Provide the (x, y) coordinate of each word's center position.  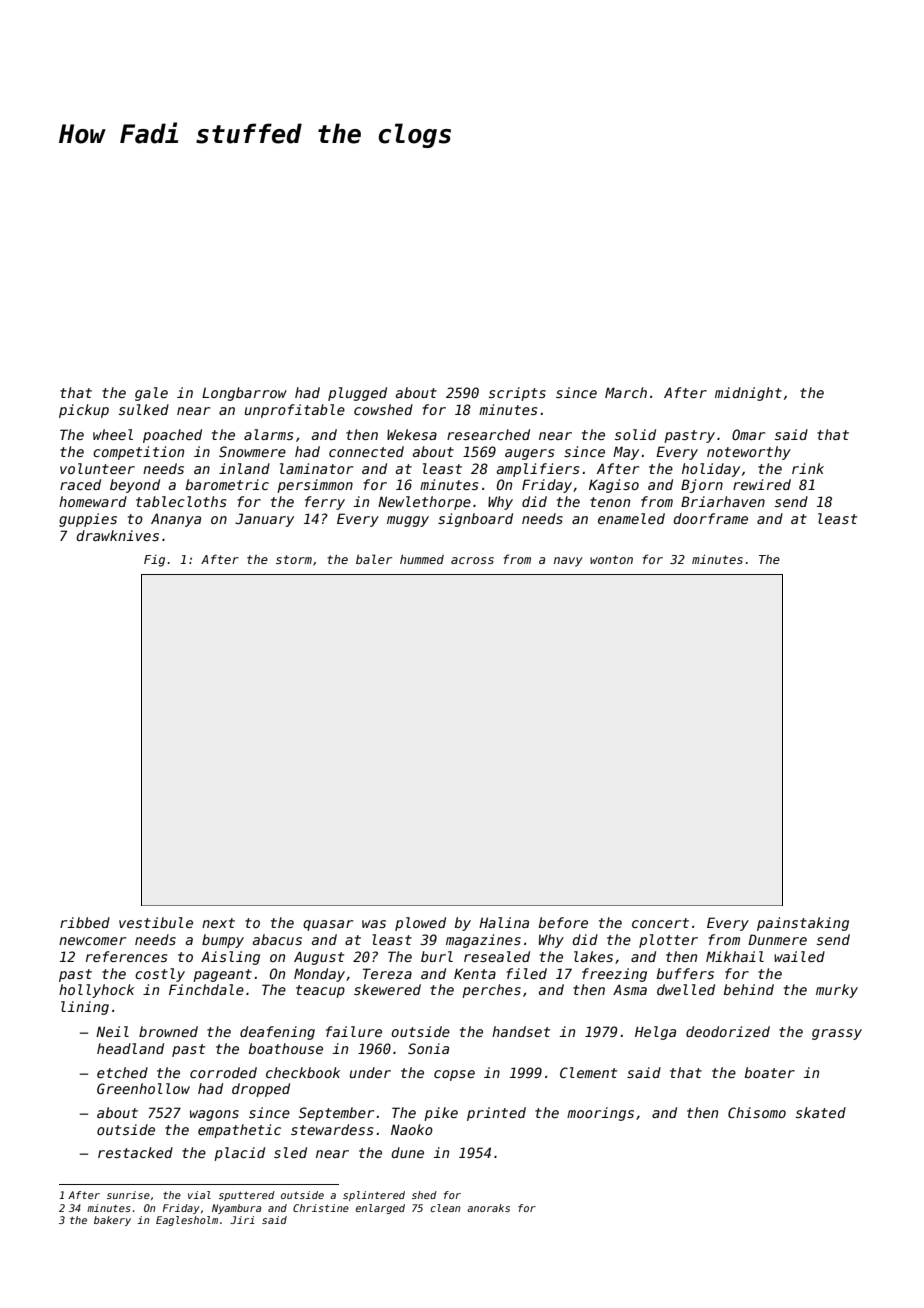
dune (407, 1152)
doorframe (710, 518)
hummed (422, 559)
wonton (611, 559)
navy (568, 562)
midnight (748, 394)
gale (151, 394)
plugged (357, 394)
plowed (420, 924)
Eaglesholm (187, 1221)
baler (374, 559)
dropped (261, 1090)
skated (821, 1112)
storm (294, 559)
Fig (154, 561)
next (218, 923)
